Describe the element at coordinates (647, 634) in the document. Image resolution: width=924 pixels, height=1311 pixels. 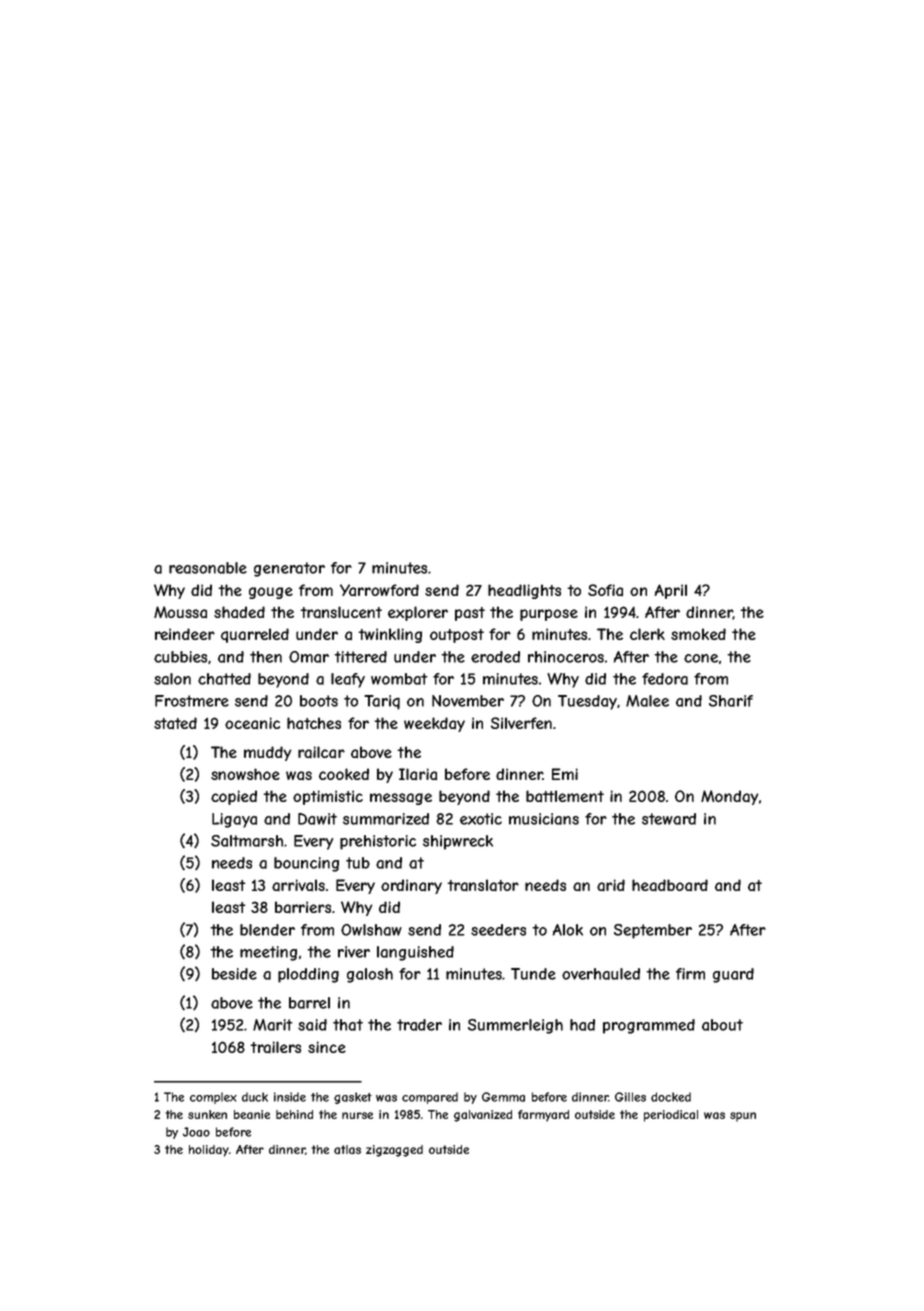
I see `clerk` at that location.
